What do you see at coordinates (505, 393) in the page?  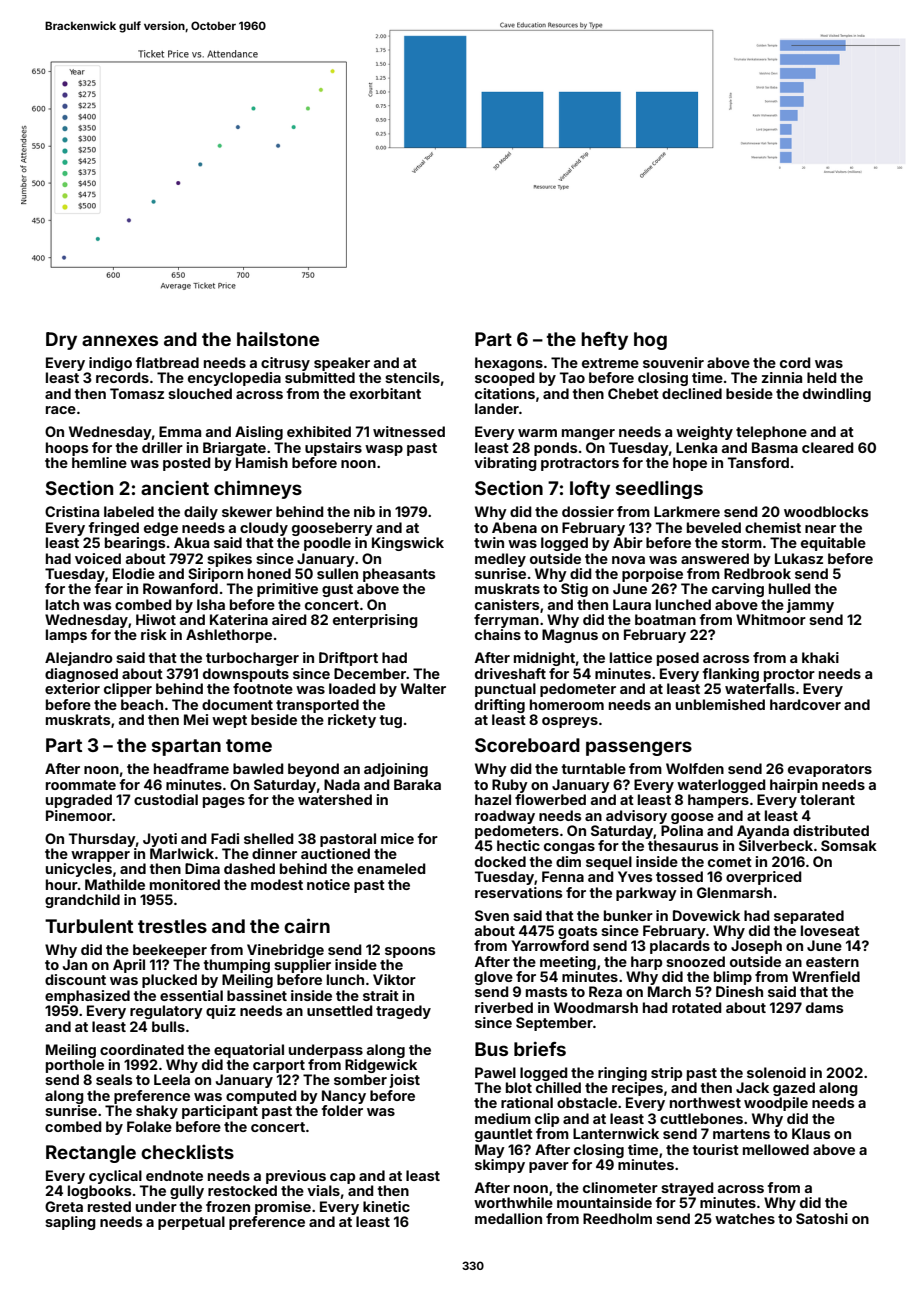 I see `citations` at bounding box center [505, 393].
